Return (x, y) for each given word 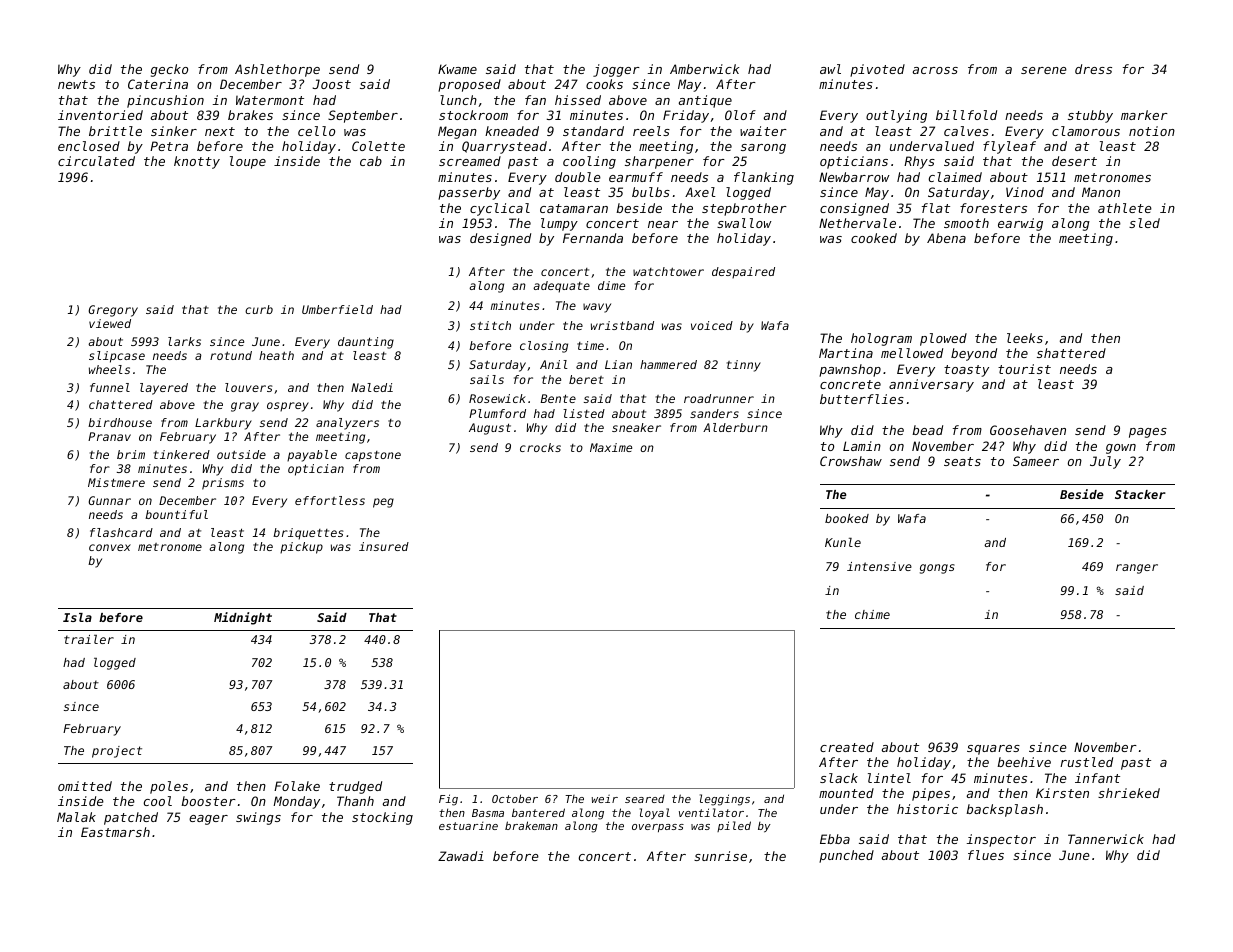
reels (651, 131)
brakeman (531, 825)
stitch (490, 325)
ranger (1137, 569)
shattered (1071, 353)
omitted (85, 786)
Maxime (611, 447)
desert (1074, 161)
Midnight (243, 618)
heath (276, 355)
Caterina (158, 84)
